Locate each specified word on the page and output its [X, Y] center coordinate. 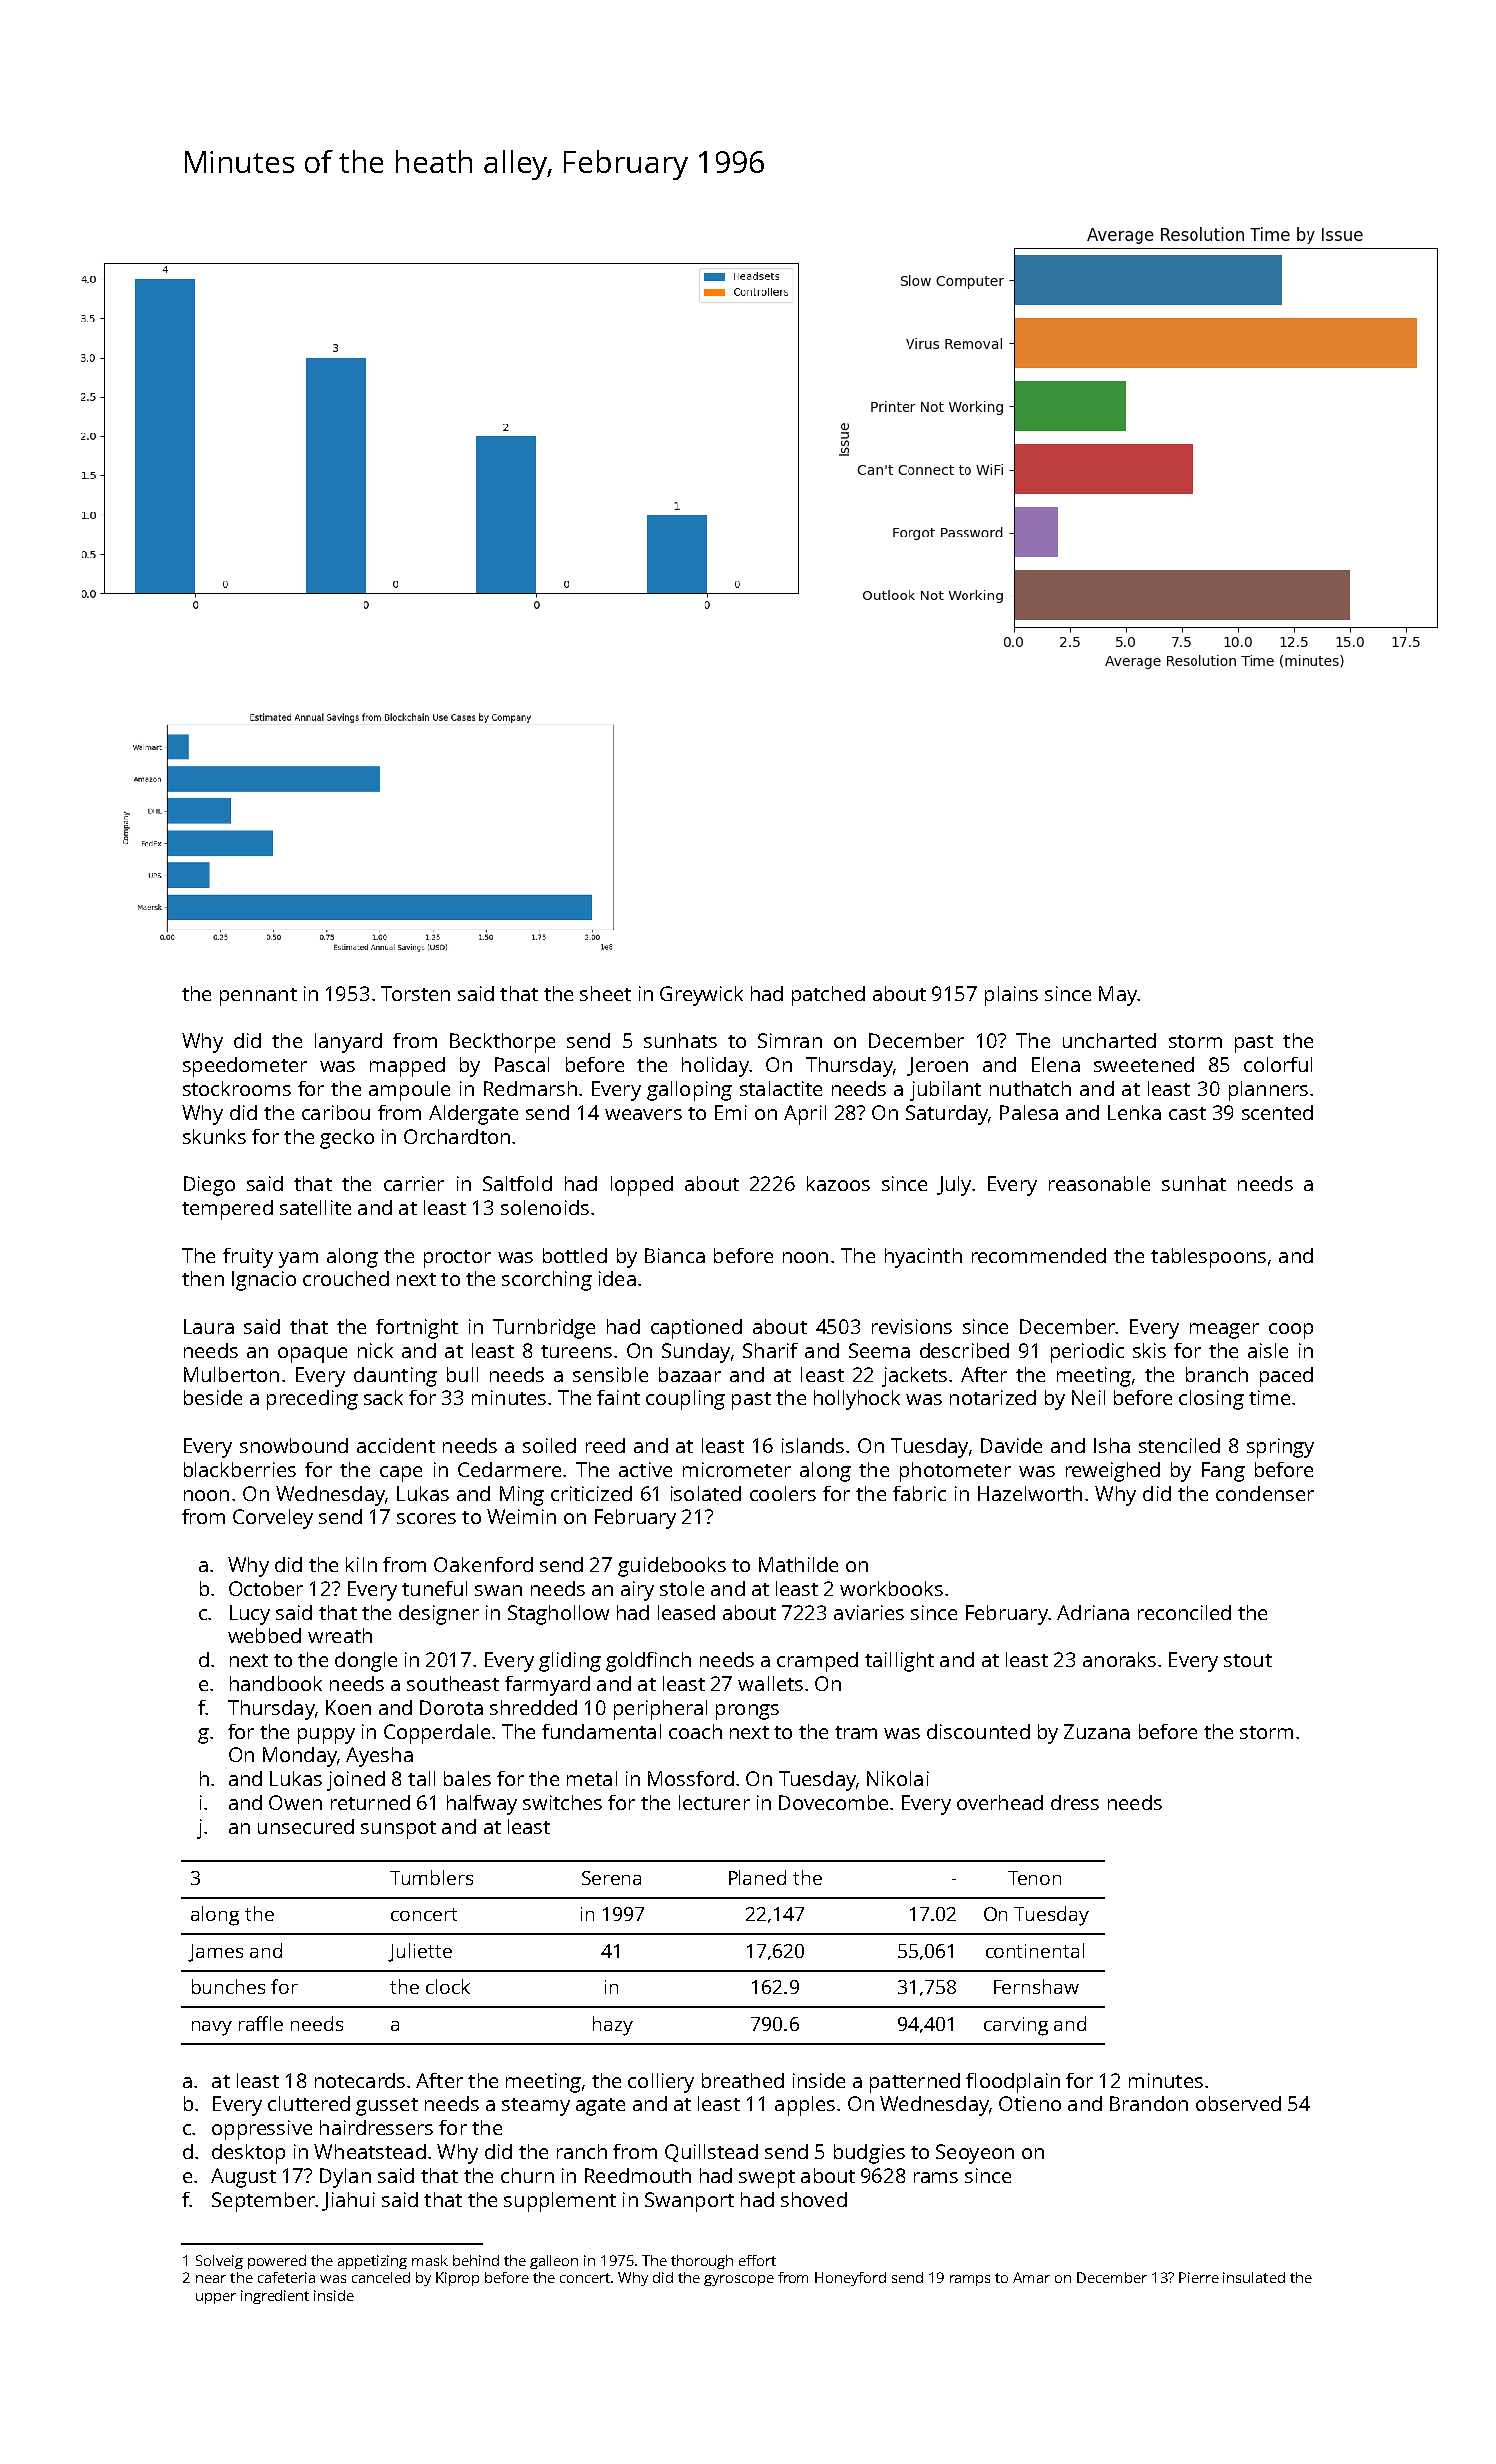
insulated [1254, 2277]
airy [637, 1591]
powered [277, 2262]
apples [805, 2106]
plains [1011, 996]
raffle [261, 2023]
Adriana [1093, 1612]
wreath [340, 1635]
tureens [576, 1351]
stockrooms [237, 1088]
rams [936, 2177]
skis [1149, 1350]
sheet [605, 993]
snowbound [294, 1445]
